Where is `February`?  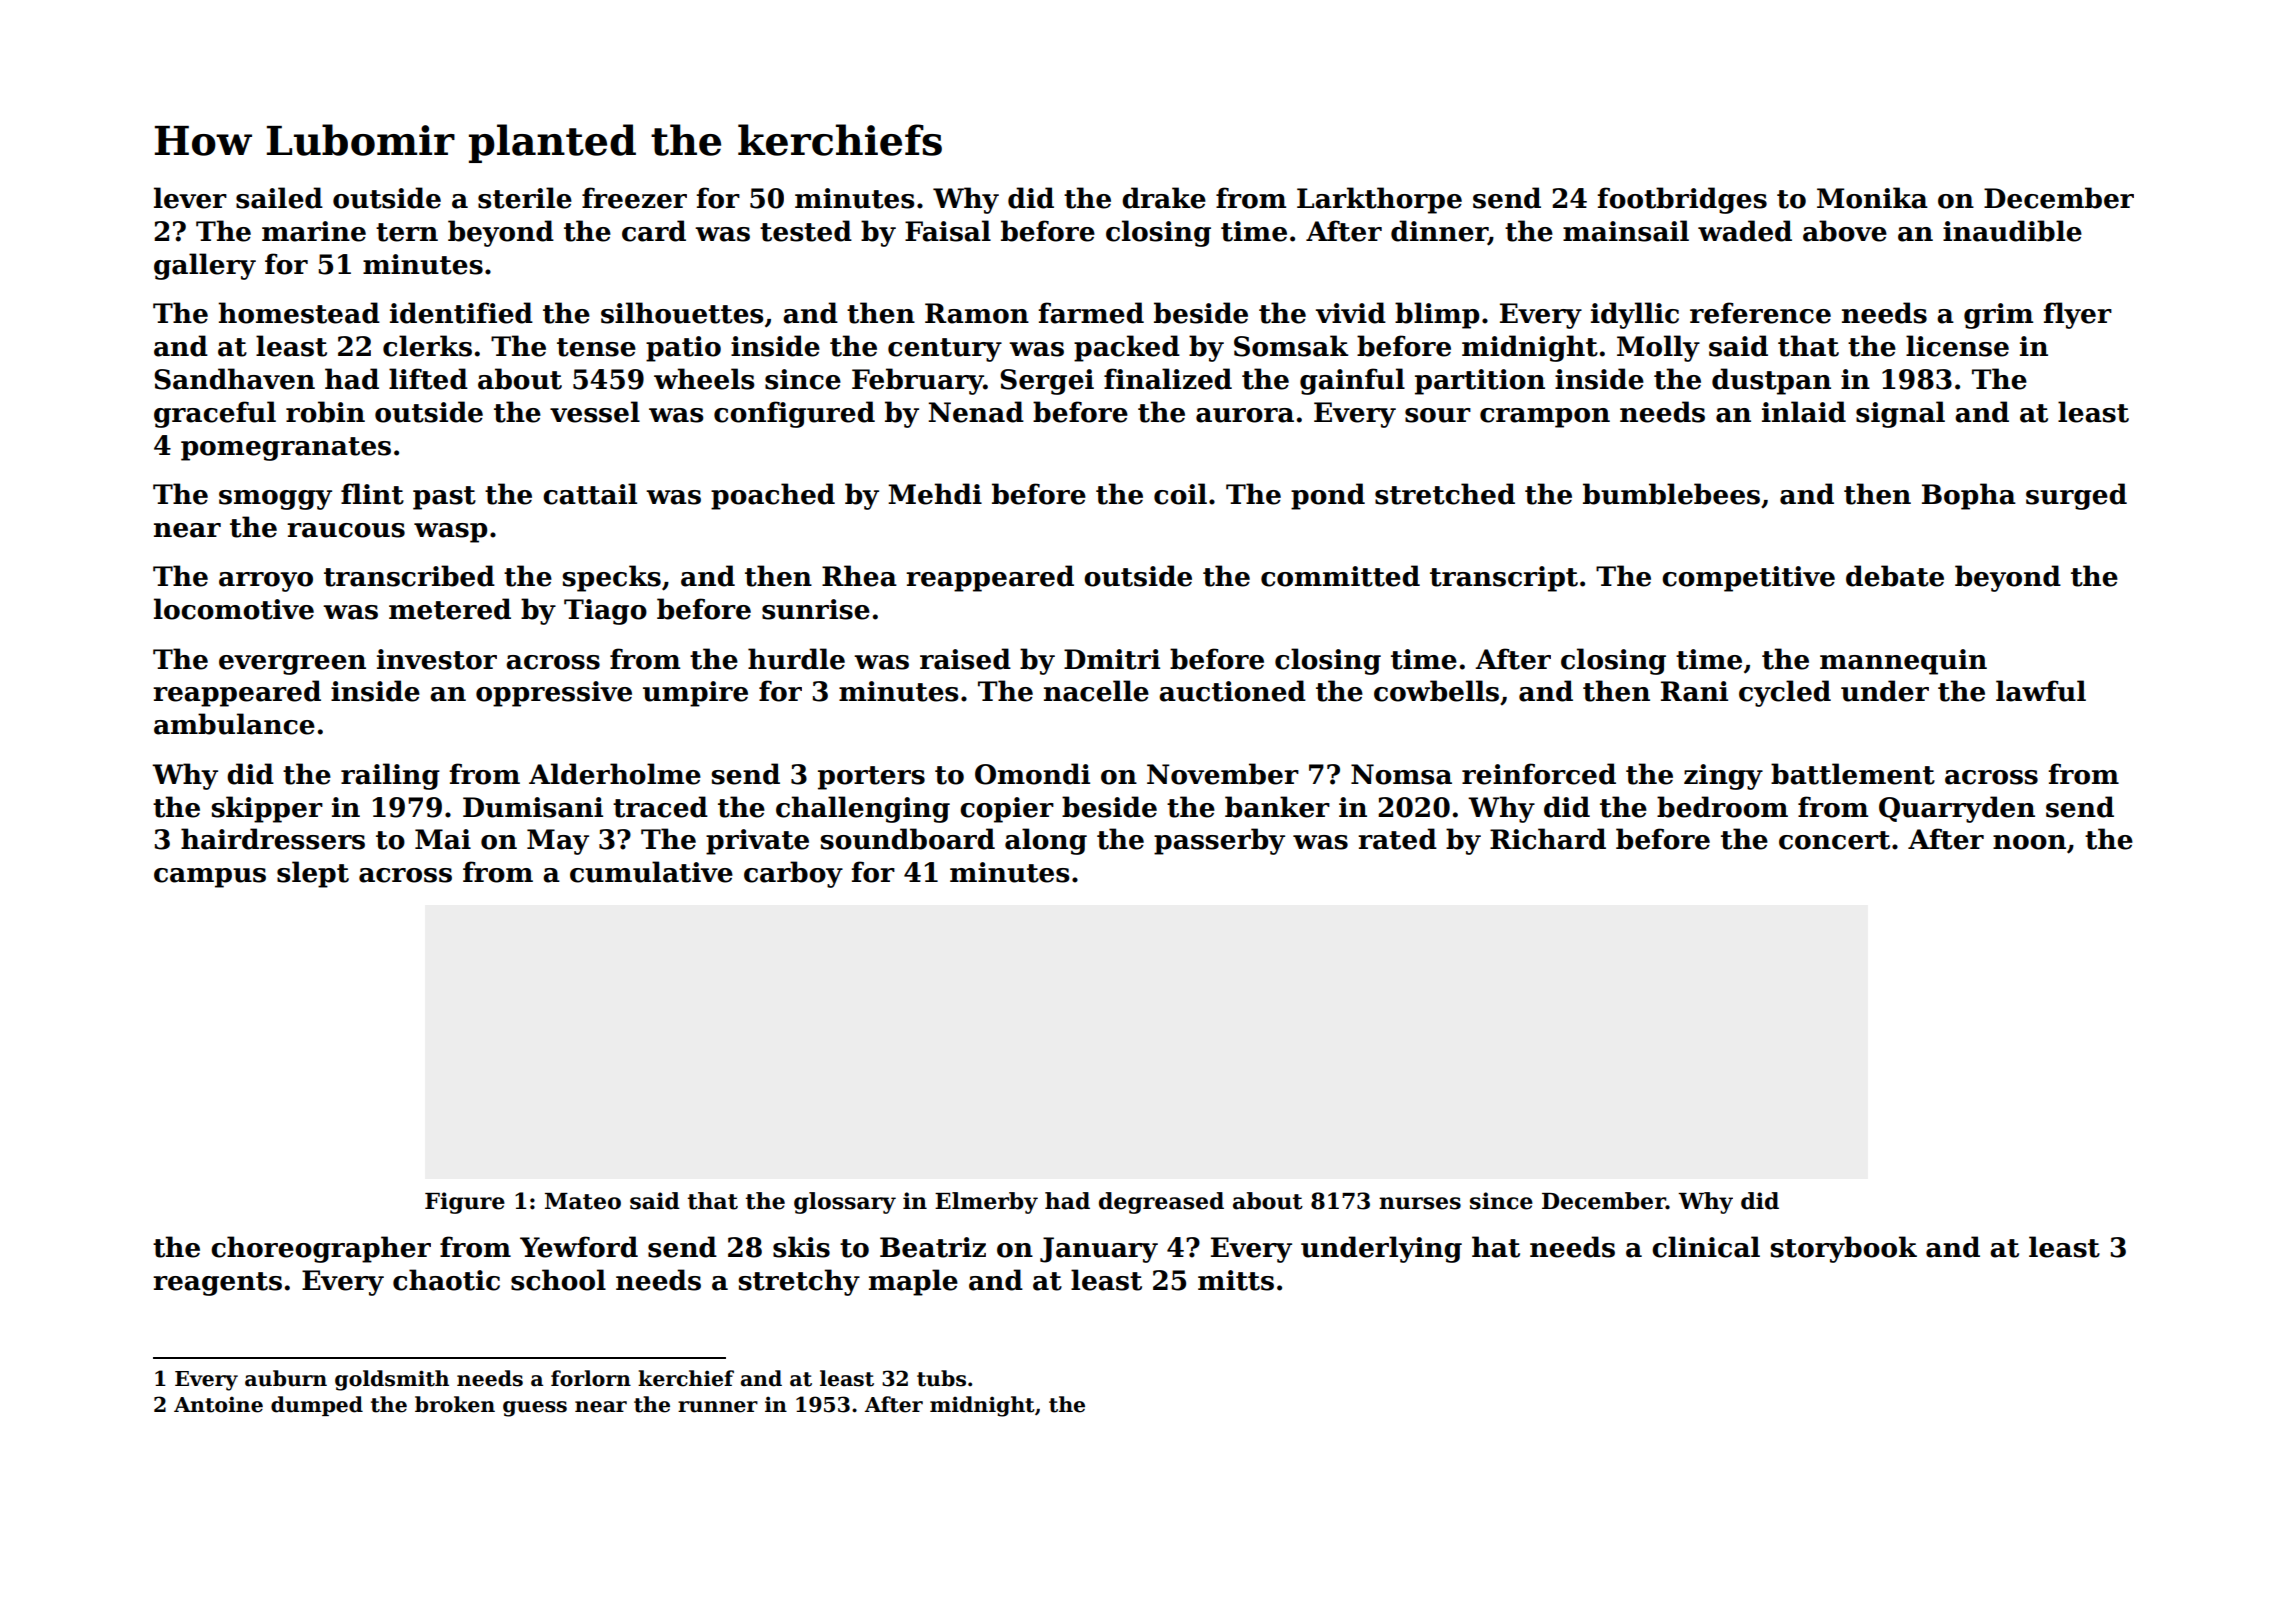 February is located at coordinates (918, 381).
